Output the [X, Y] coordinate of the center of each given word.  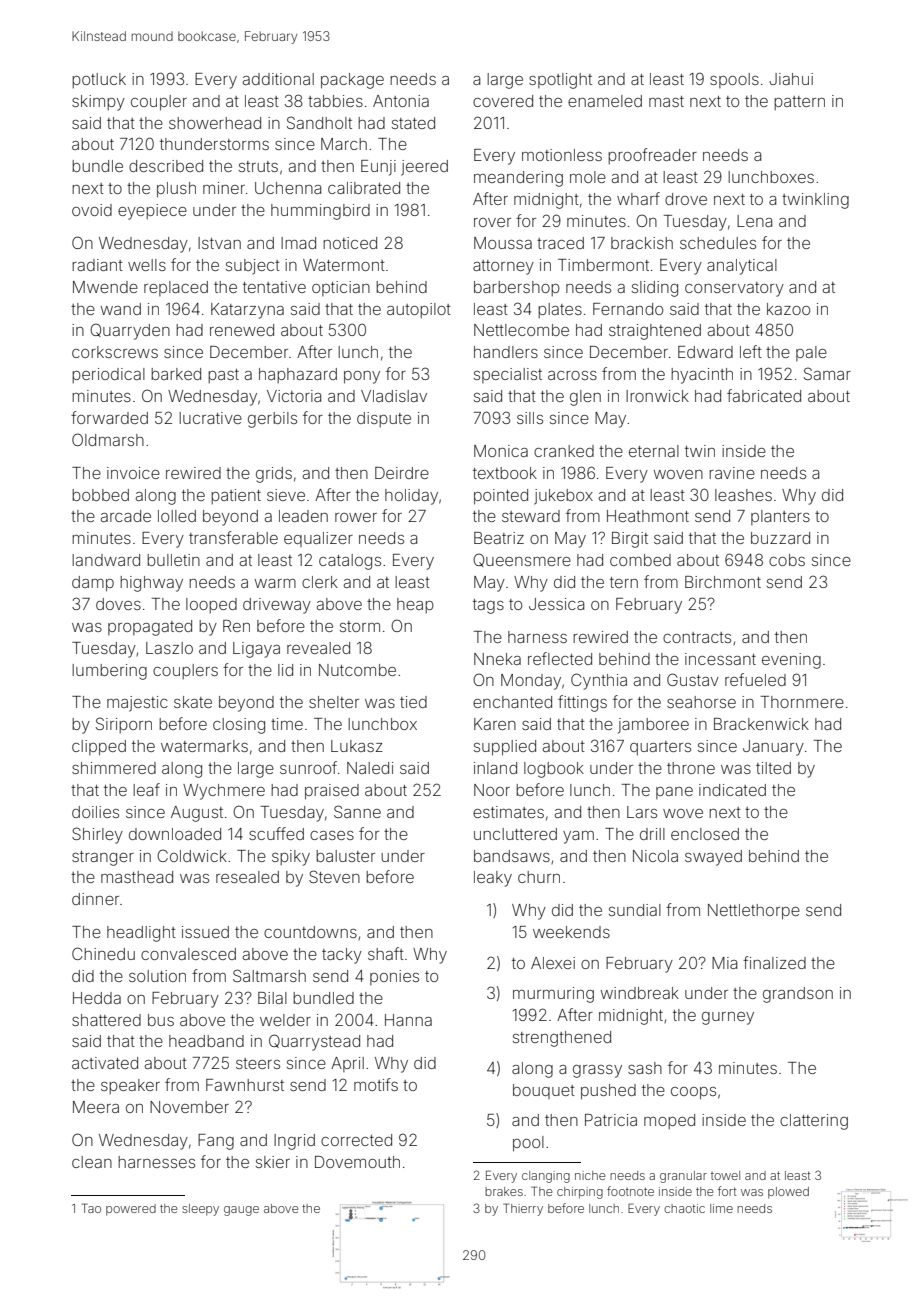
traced [560, 243]
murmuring [553, 995]
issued [205, 932]
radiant [97, 265]
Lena [754, 221]
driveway [277, 606]
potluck [99, 80]
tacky [342, 956]
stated [413, 123]
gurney [728, 1018]
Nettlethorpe [754, 912]
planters [780, 517]
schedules [718, 243]
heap [415, 605]
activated [105, 1063]
